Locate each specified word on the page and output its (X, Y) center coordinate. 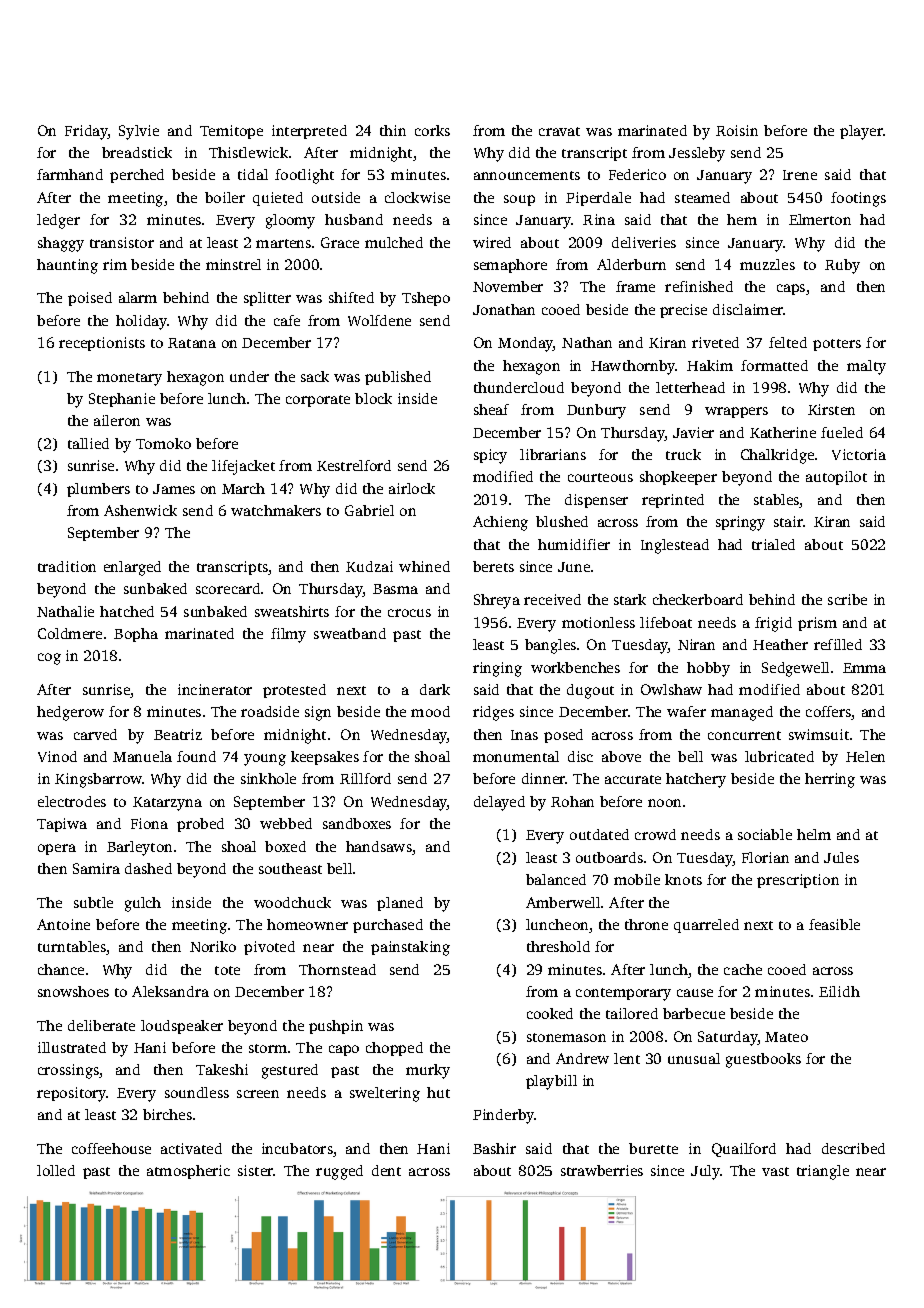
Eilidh (839, 991)
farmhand (70, 174)
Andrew (582, 1058)
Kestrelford (354, 465)
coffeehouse (111, 1148)
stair (789, 521)
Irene (800, 175)
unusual (694, 1058)
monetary (129, 379)
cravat (559, 131)
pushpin (336, 1027)
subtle (93, 902)
